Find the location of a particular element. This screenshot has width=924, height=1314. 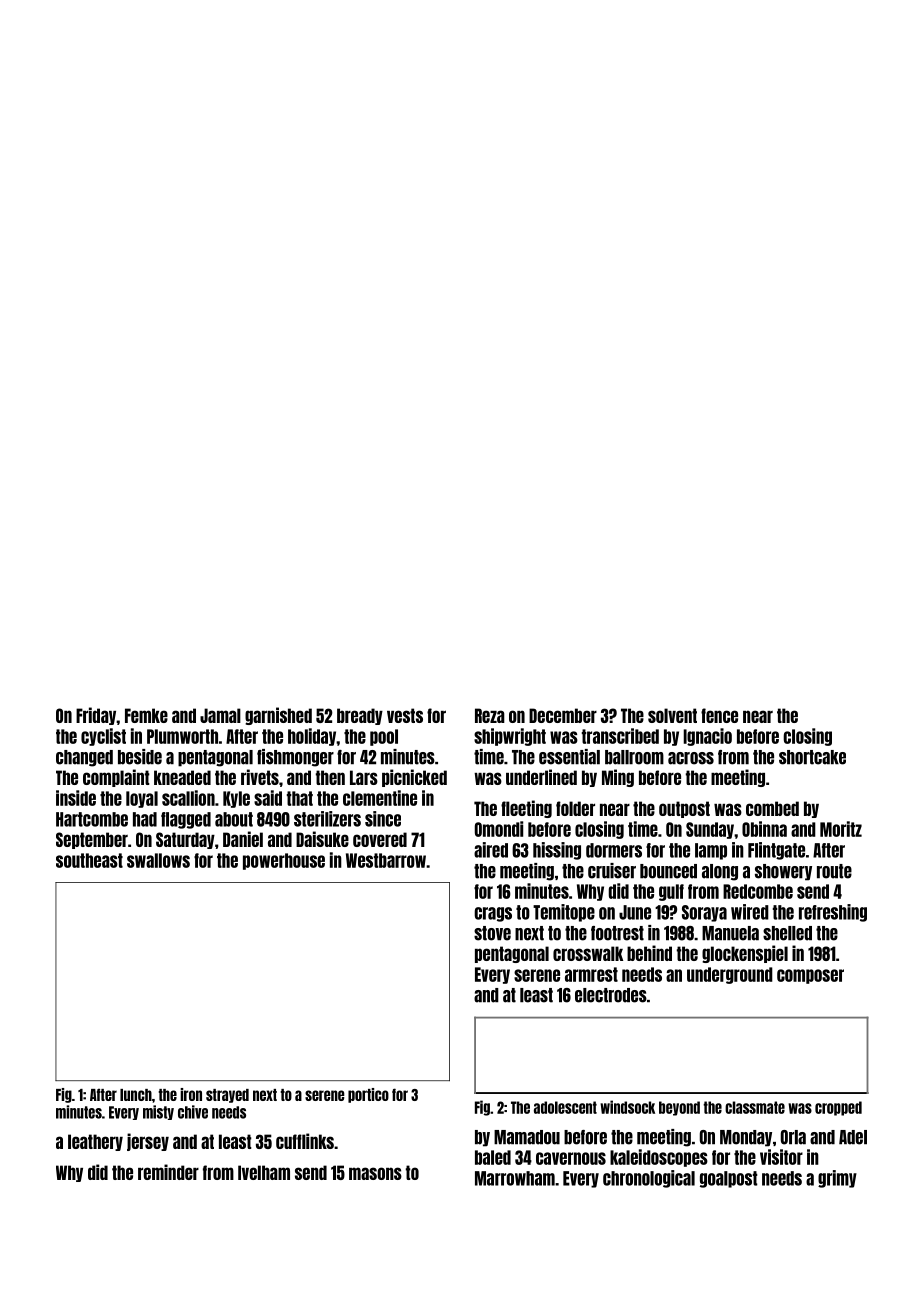

Jamal is located at coordinates (220, 715).
